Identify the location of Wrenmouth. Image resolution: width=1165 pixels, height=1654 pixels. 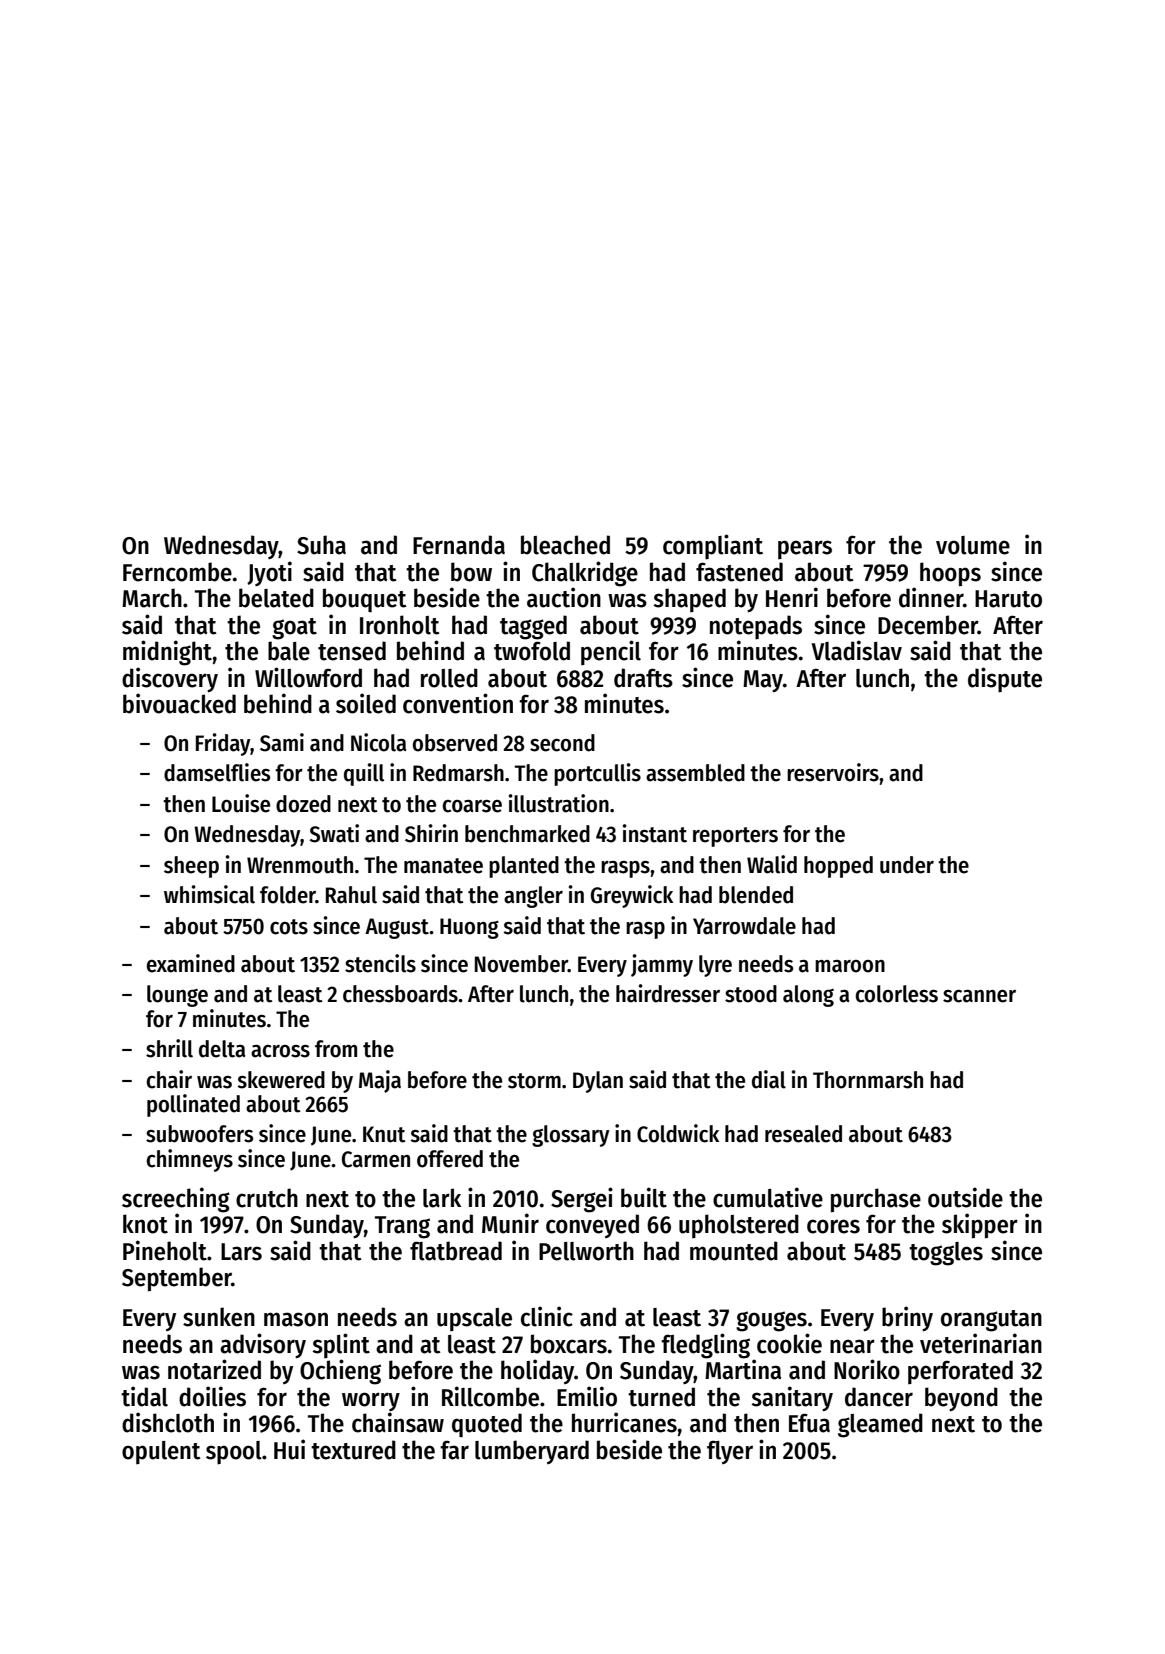
(300, 865).
